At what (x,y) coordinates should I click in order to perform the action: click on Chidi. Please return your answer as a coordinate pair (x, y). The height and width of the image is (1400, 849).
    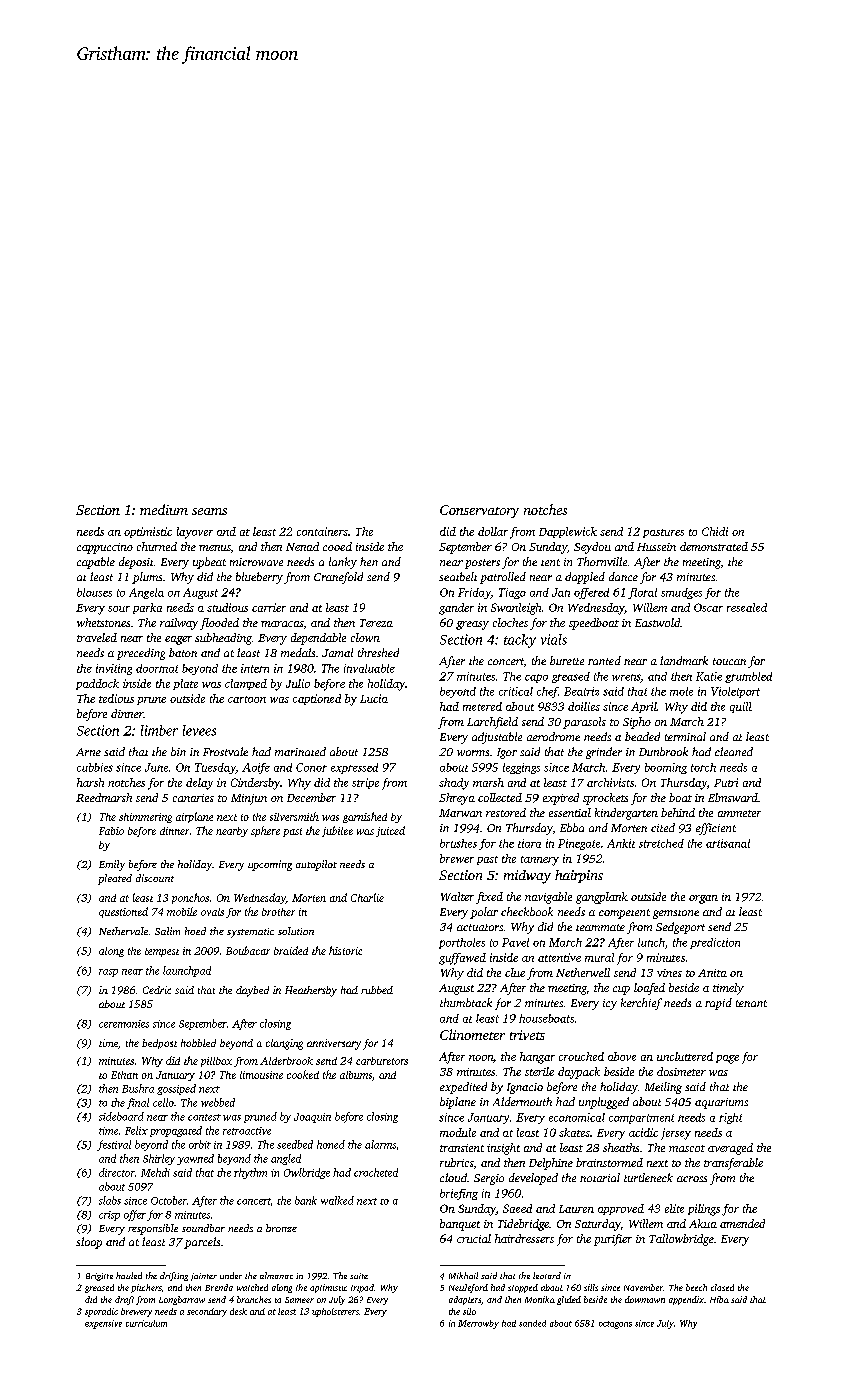
    Looking at the image, I should click on (715, 531).
